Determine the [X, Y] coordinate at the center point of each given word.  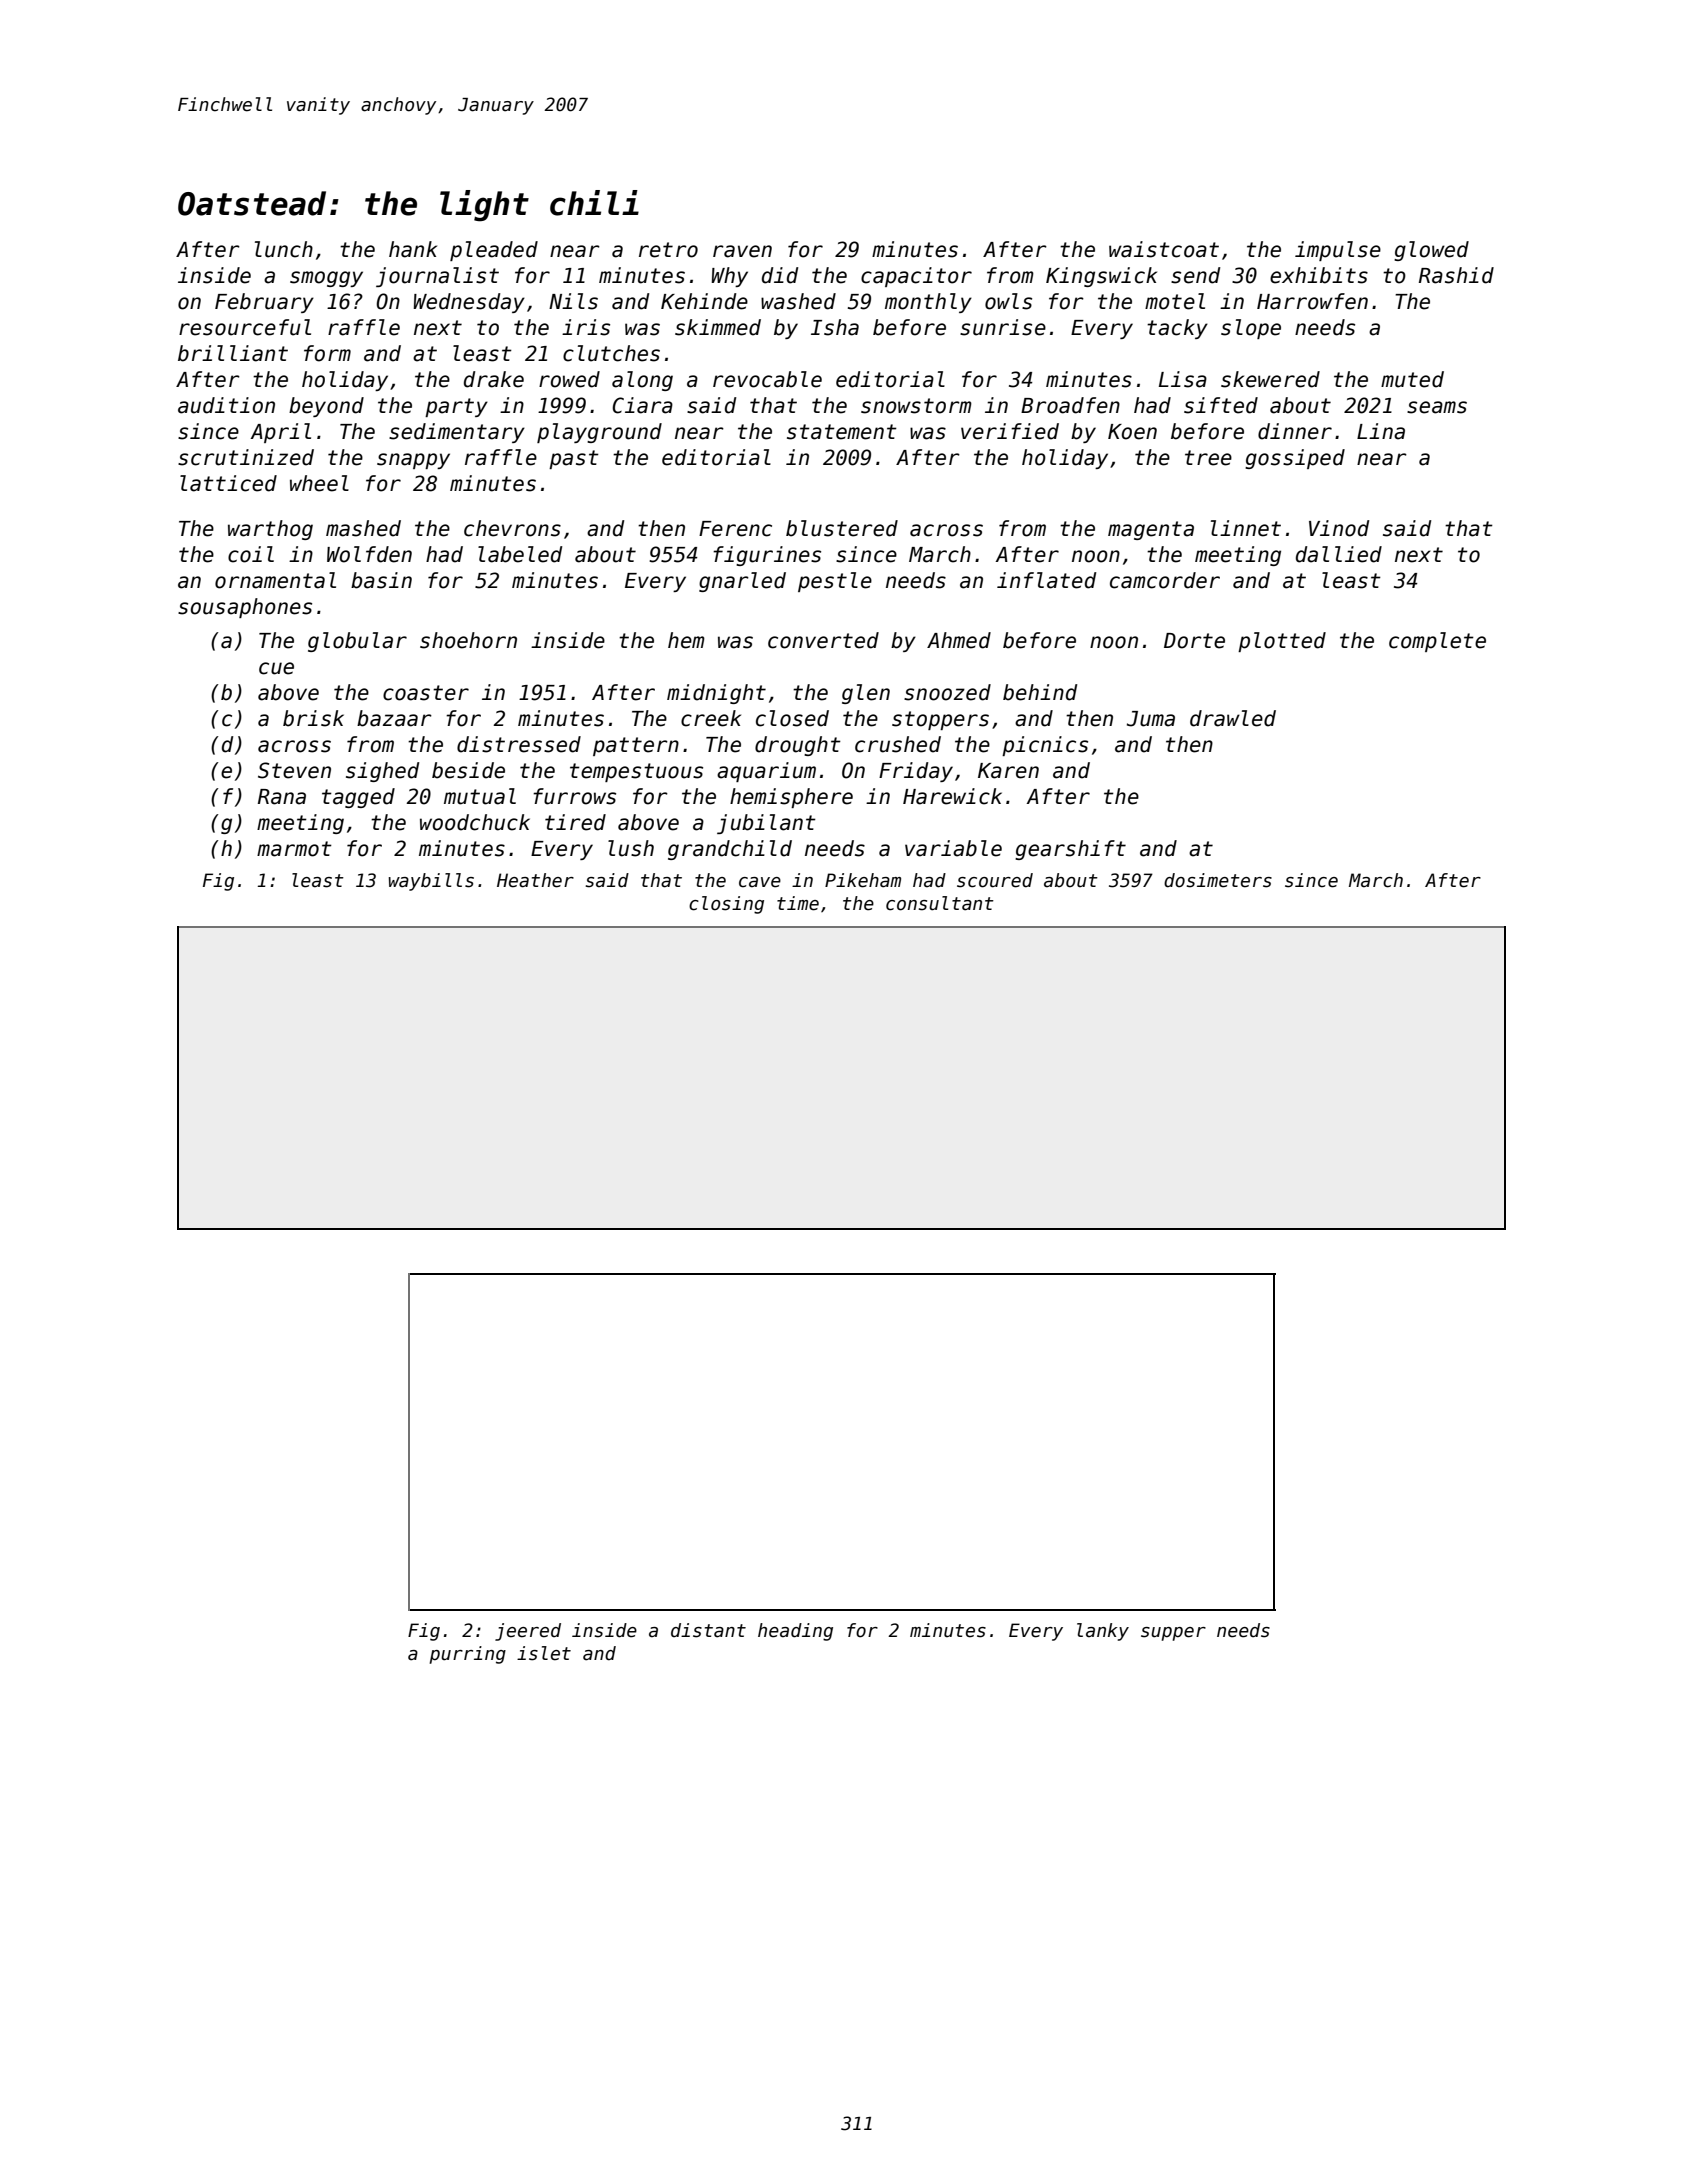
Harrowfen [1312, 301]
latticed [228, 483]
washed [798, 301]
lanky [1103, 1632]
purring [468, 1655]
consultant [940, 903]
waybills [431, 882]
